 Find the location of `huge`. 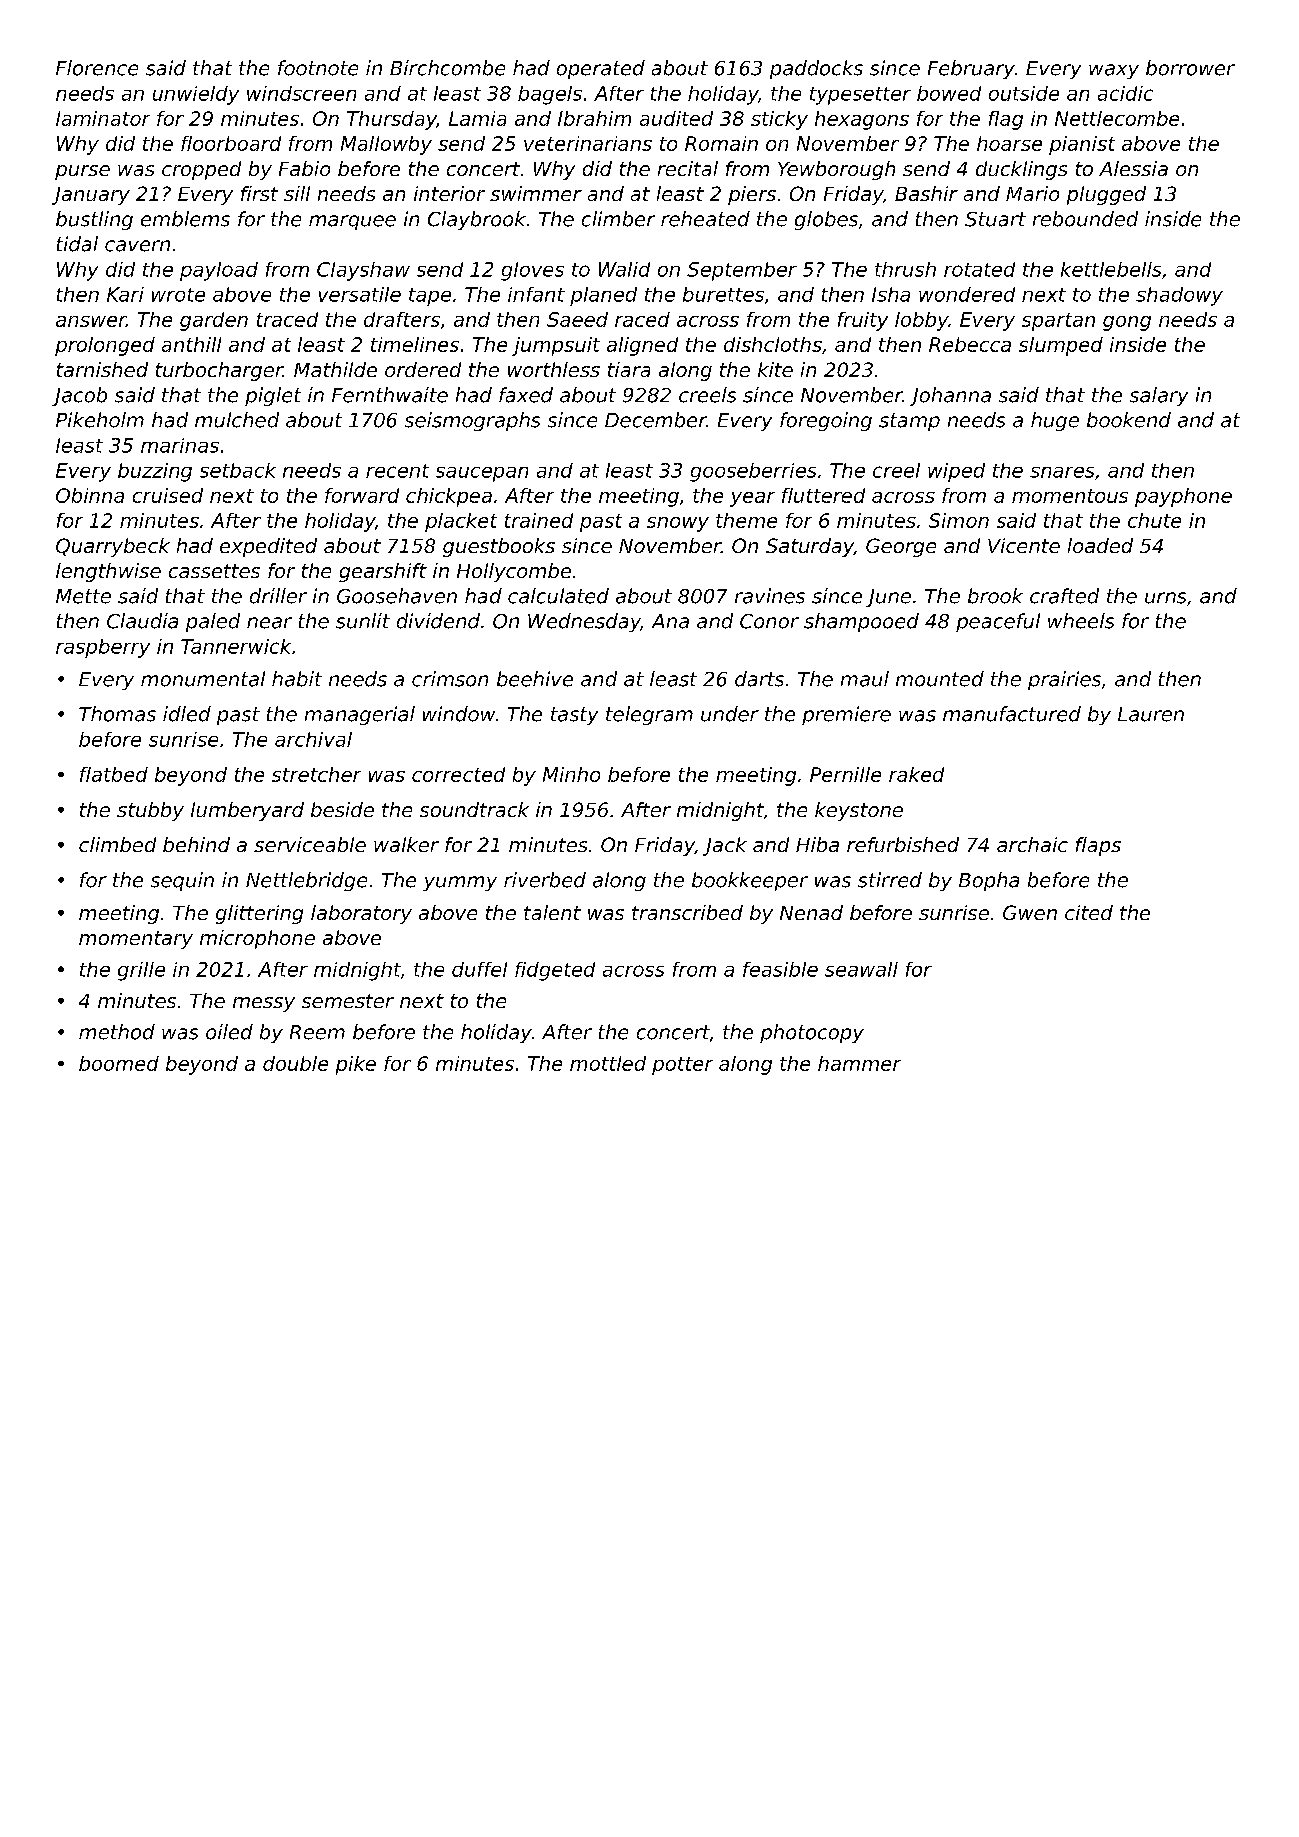

huge is located at coordinates (1055, 421).
